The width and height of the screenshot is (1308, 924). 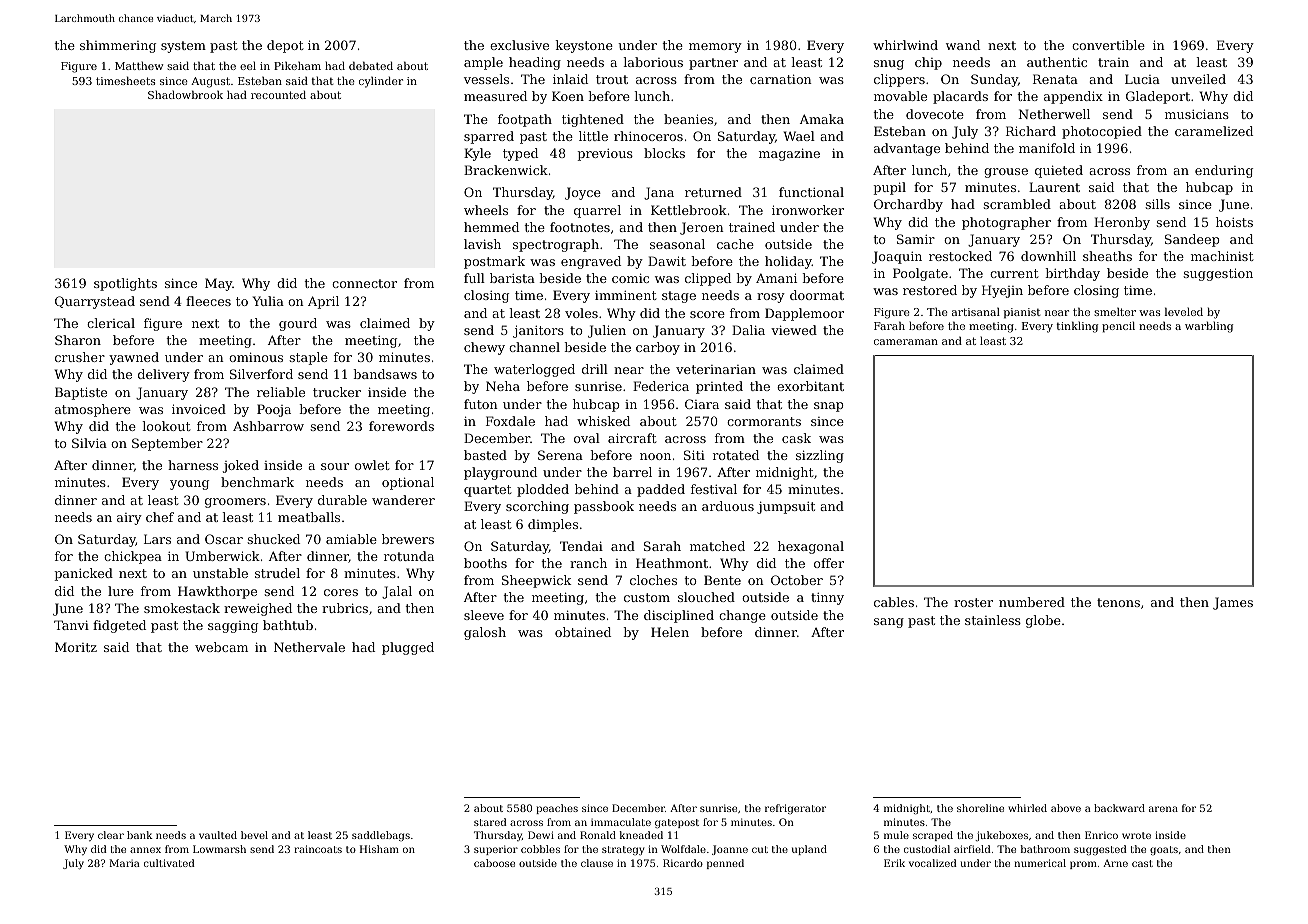 I want to click on May, so click(x=218, y=284).
